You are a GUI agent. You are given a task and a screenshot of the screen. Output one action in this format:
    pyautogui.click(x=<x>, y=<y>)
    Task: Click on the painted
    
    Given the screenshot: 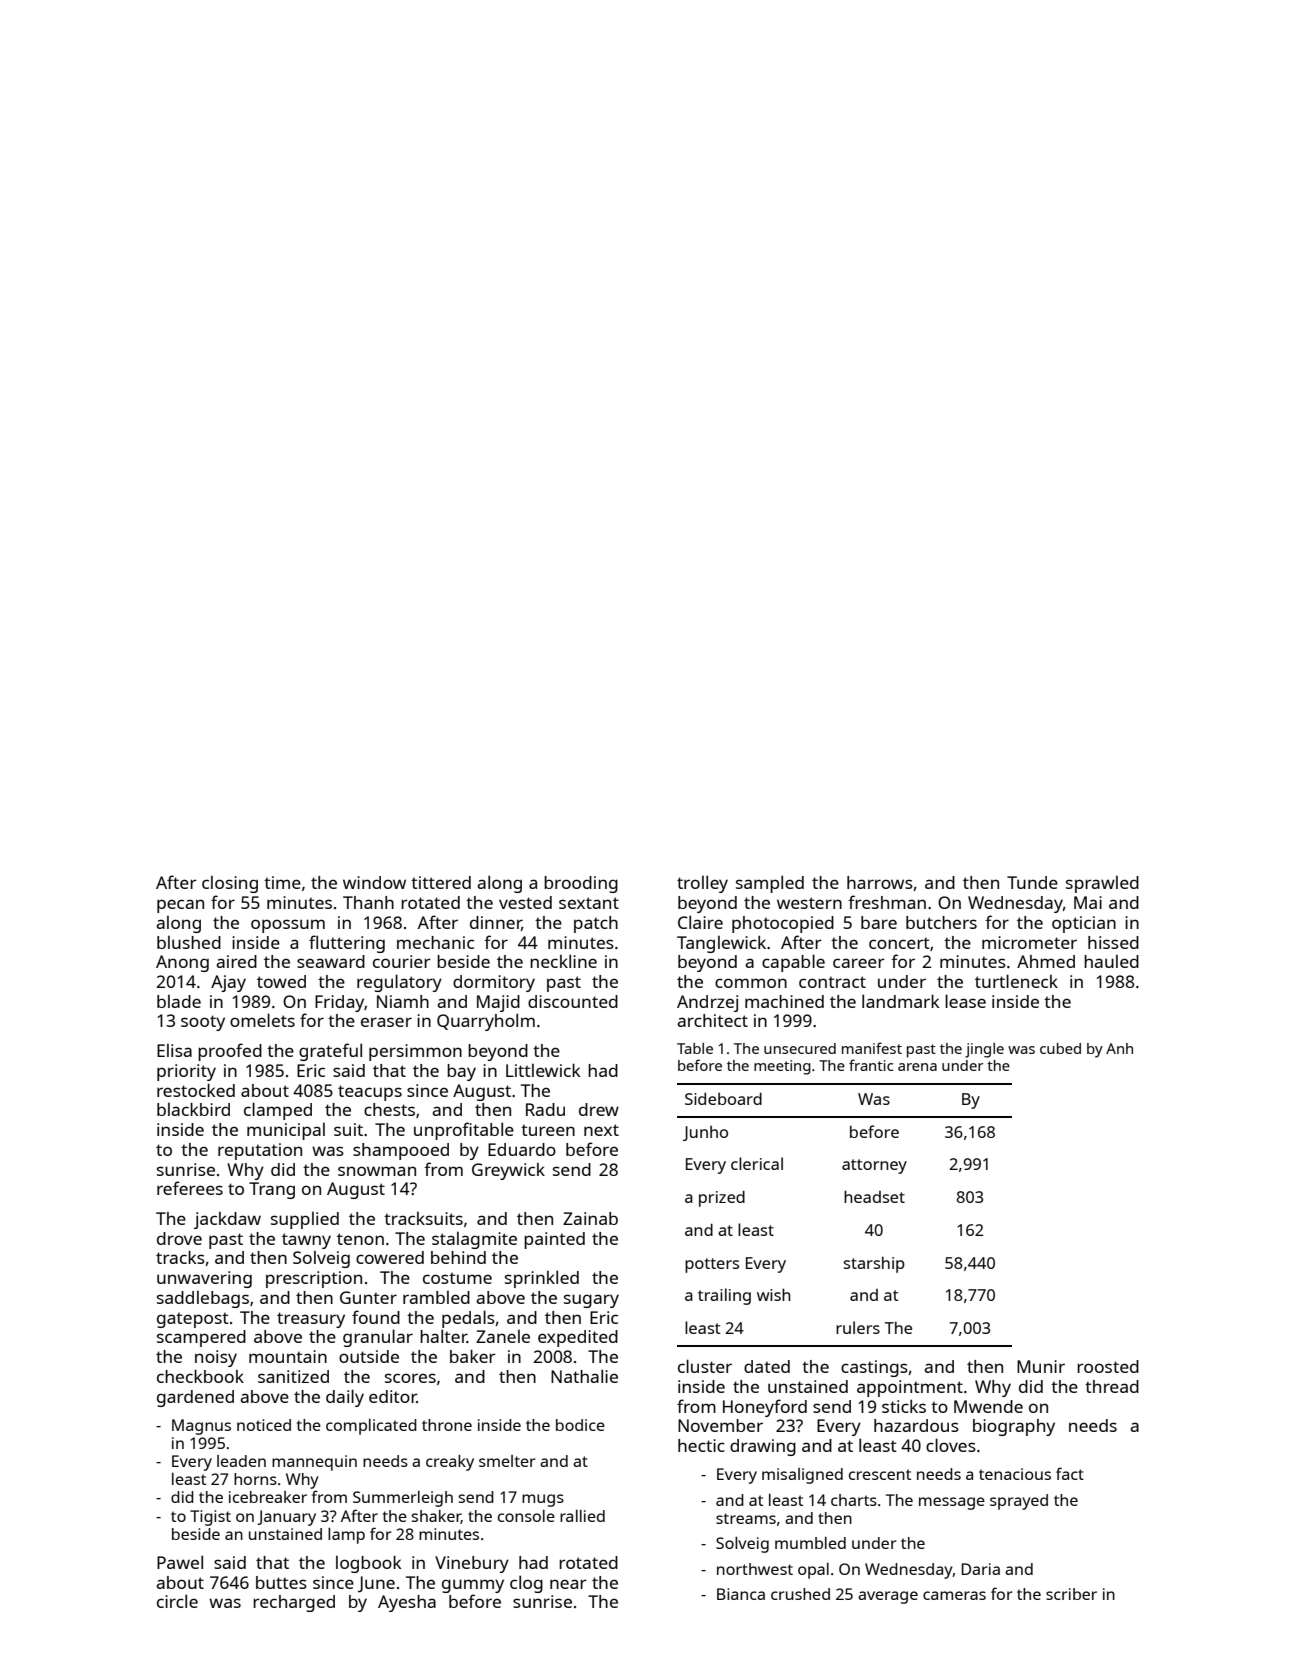 What is the action you would take?
    pyautogui.click(x=554, y=1240)
